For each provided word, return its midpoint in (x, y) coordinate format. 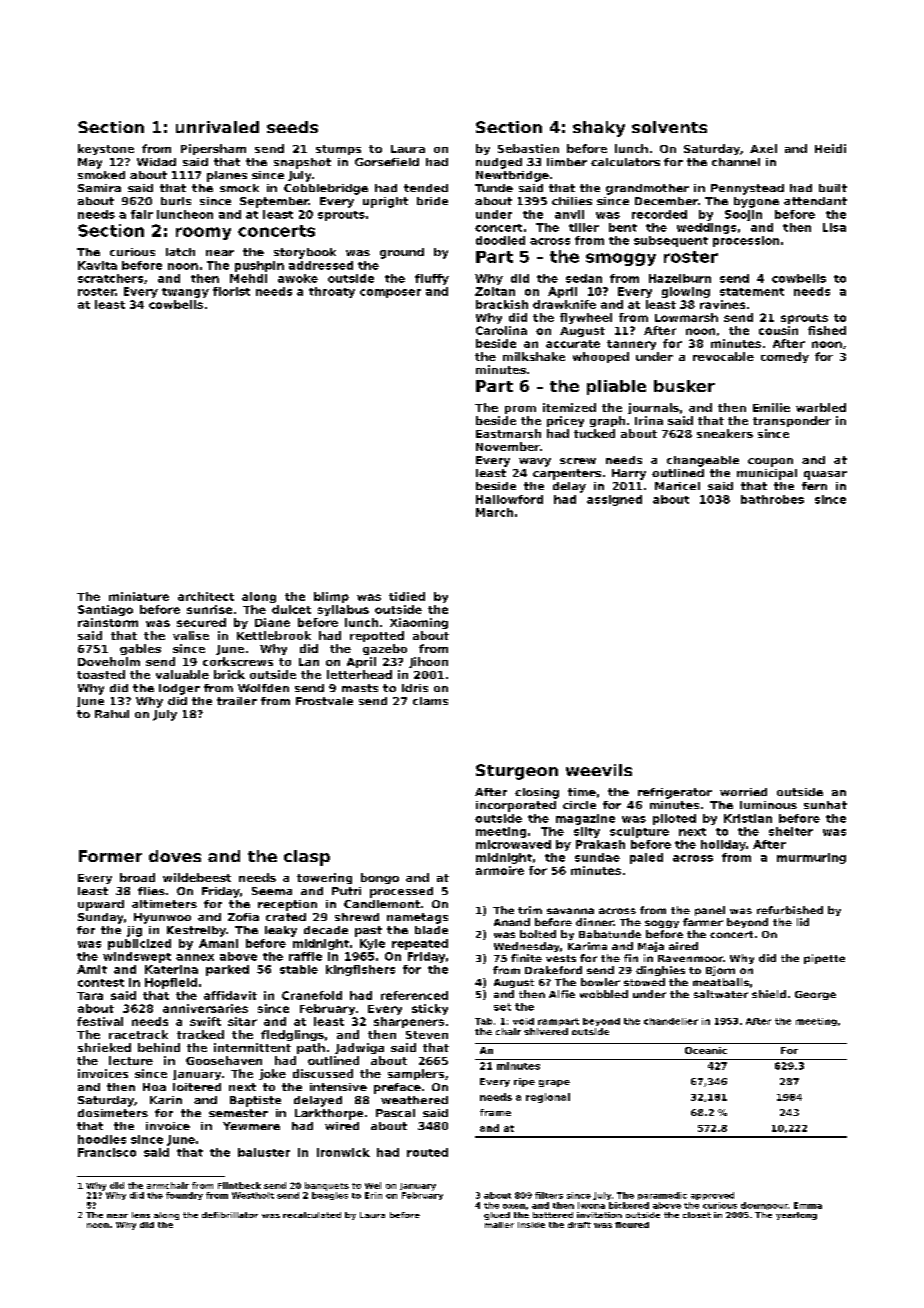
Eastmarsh (508, 433)
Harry (629, 474)
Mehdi (248, 278)
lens (141, 1215)
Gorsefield (387, 162)
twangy (185, 293)
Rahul (112, 714)
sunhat (825, 805)
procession (746, 241)
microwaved (513, 844)
